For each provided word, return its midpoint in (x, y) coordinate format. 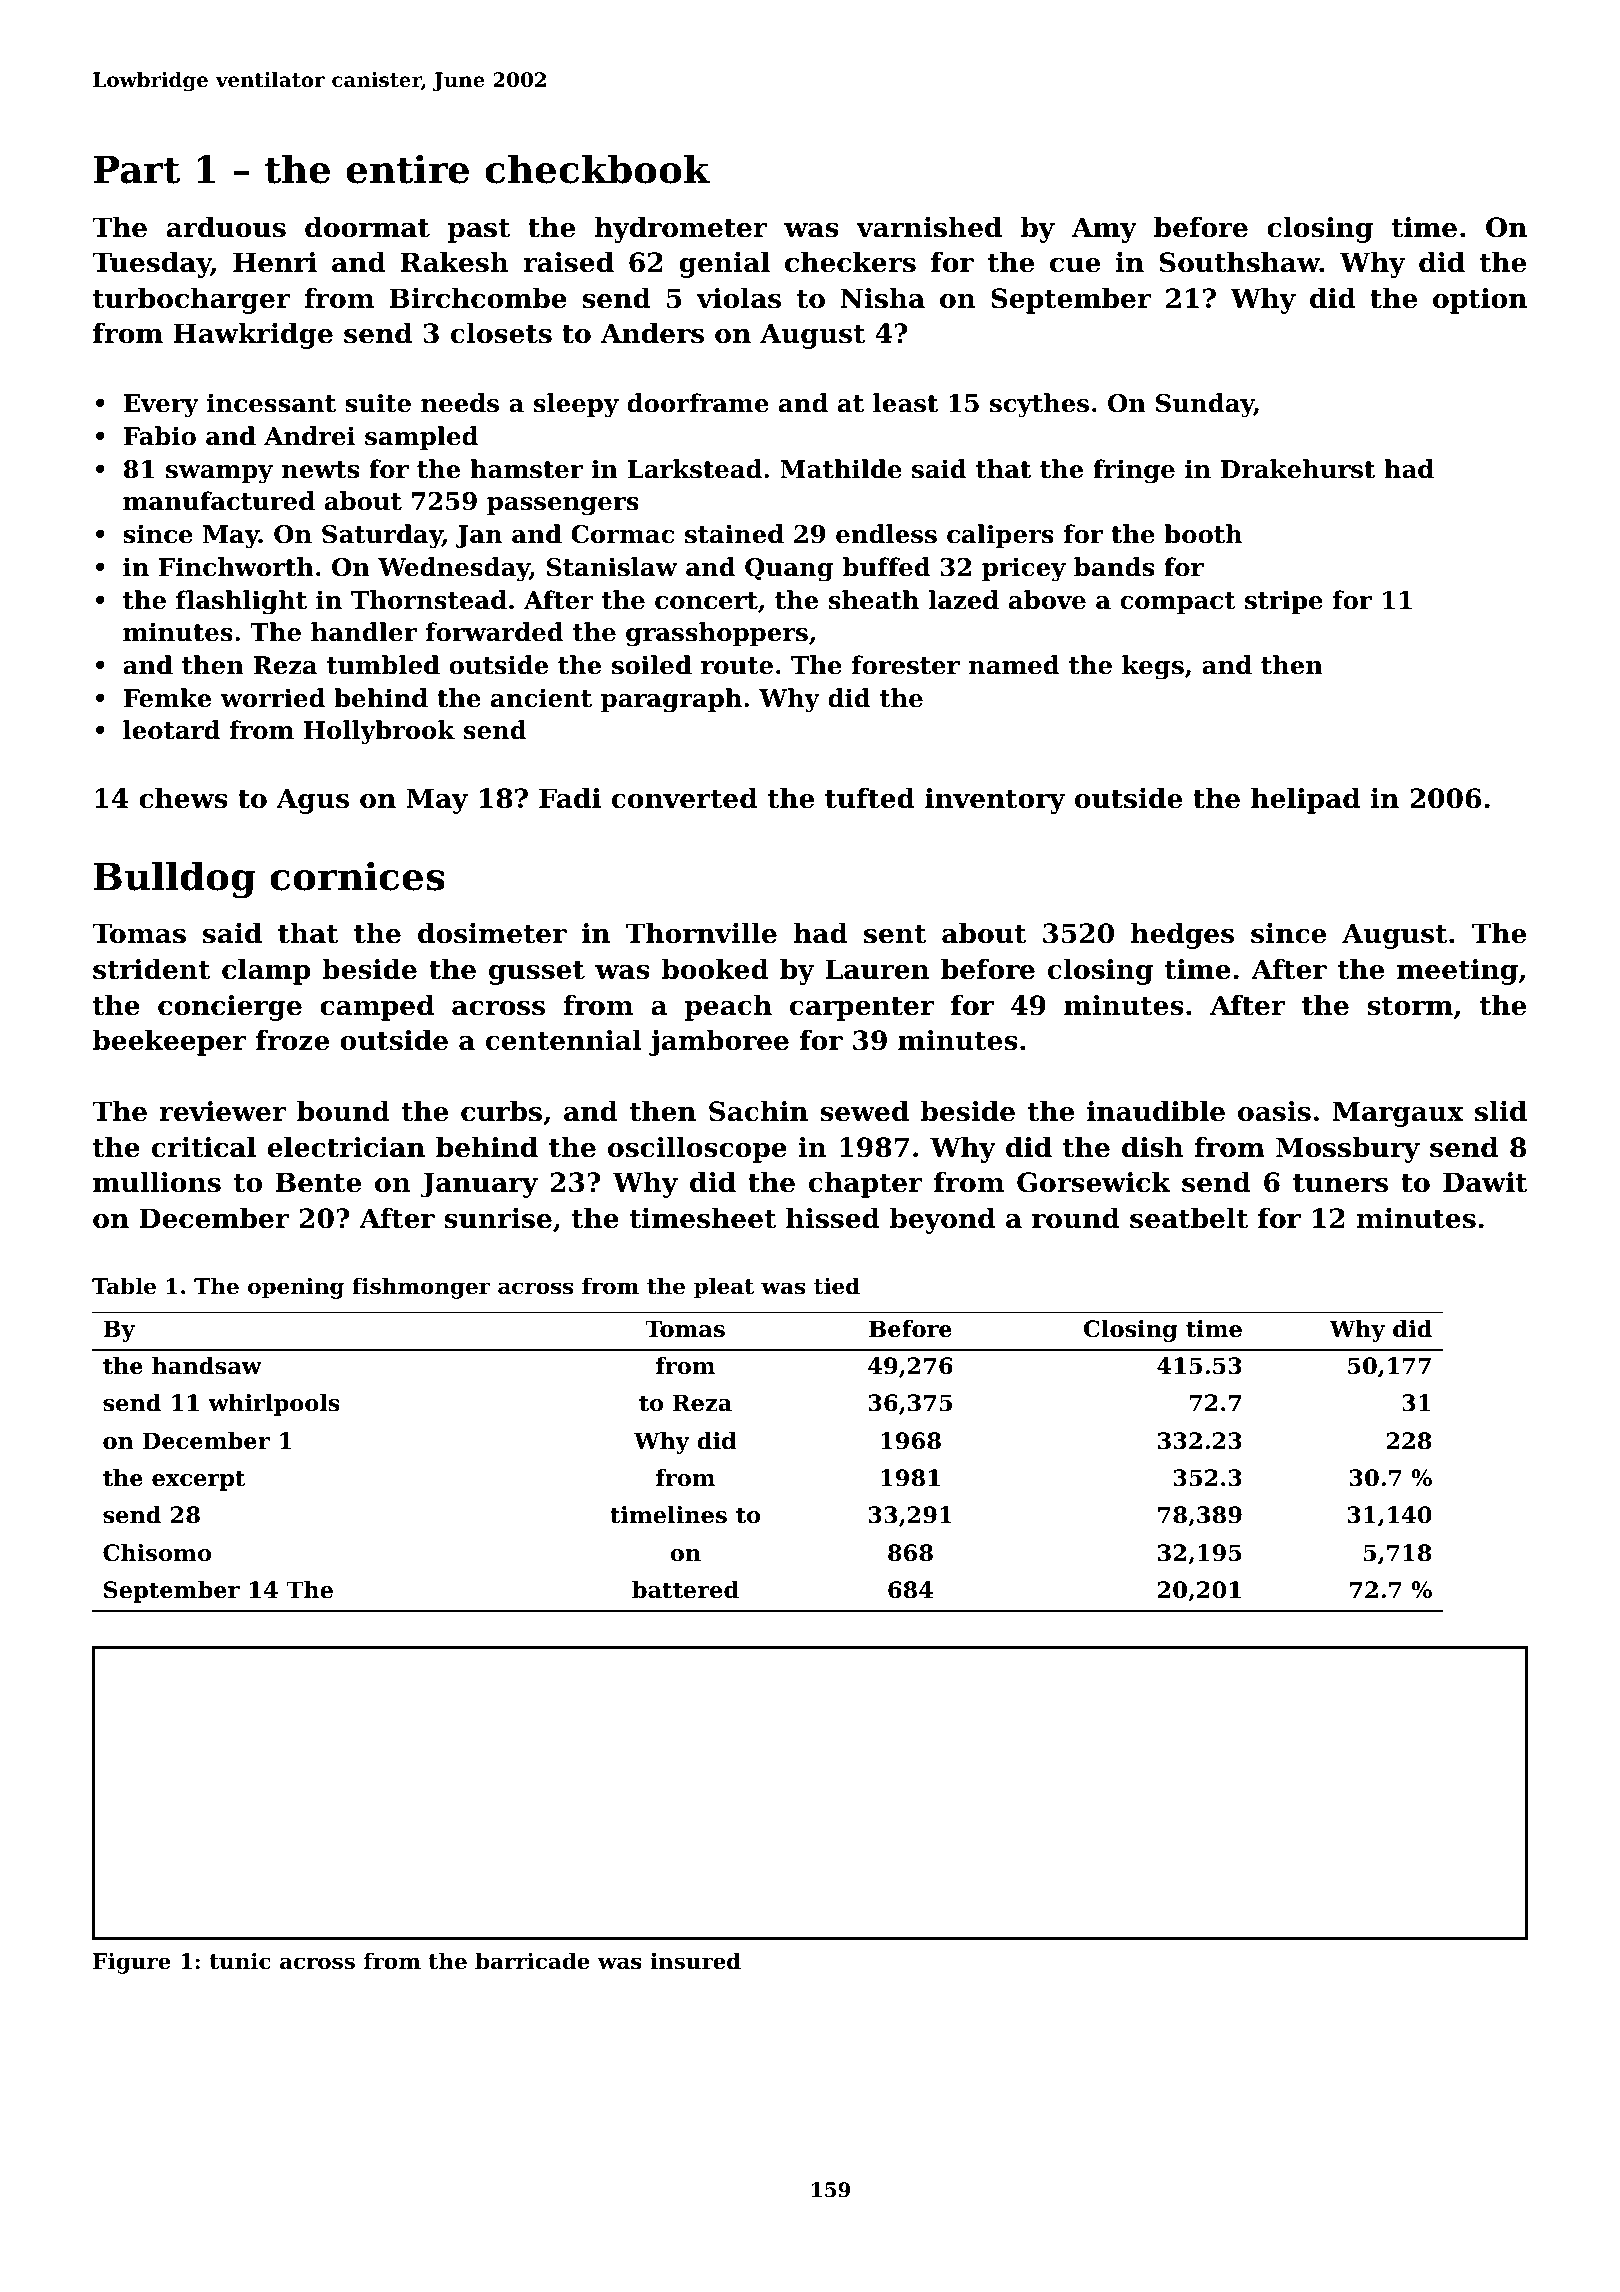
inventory (995, 801)
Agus (312, 801)
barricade (532, 1961)
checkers (850, 262)
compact (1178, 603)
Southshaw (1240, 262)
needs (460, 403)
